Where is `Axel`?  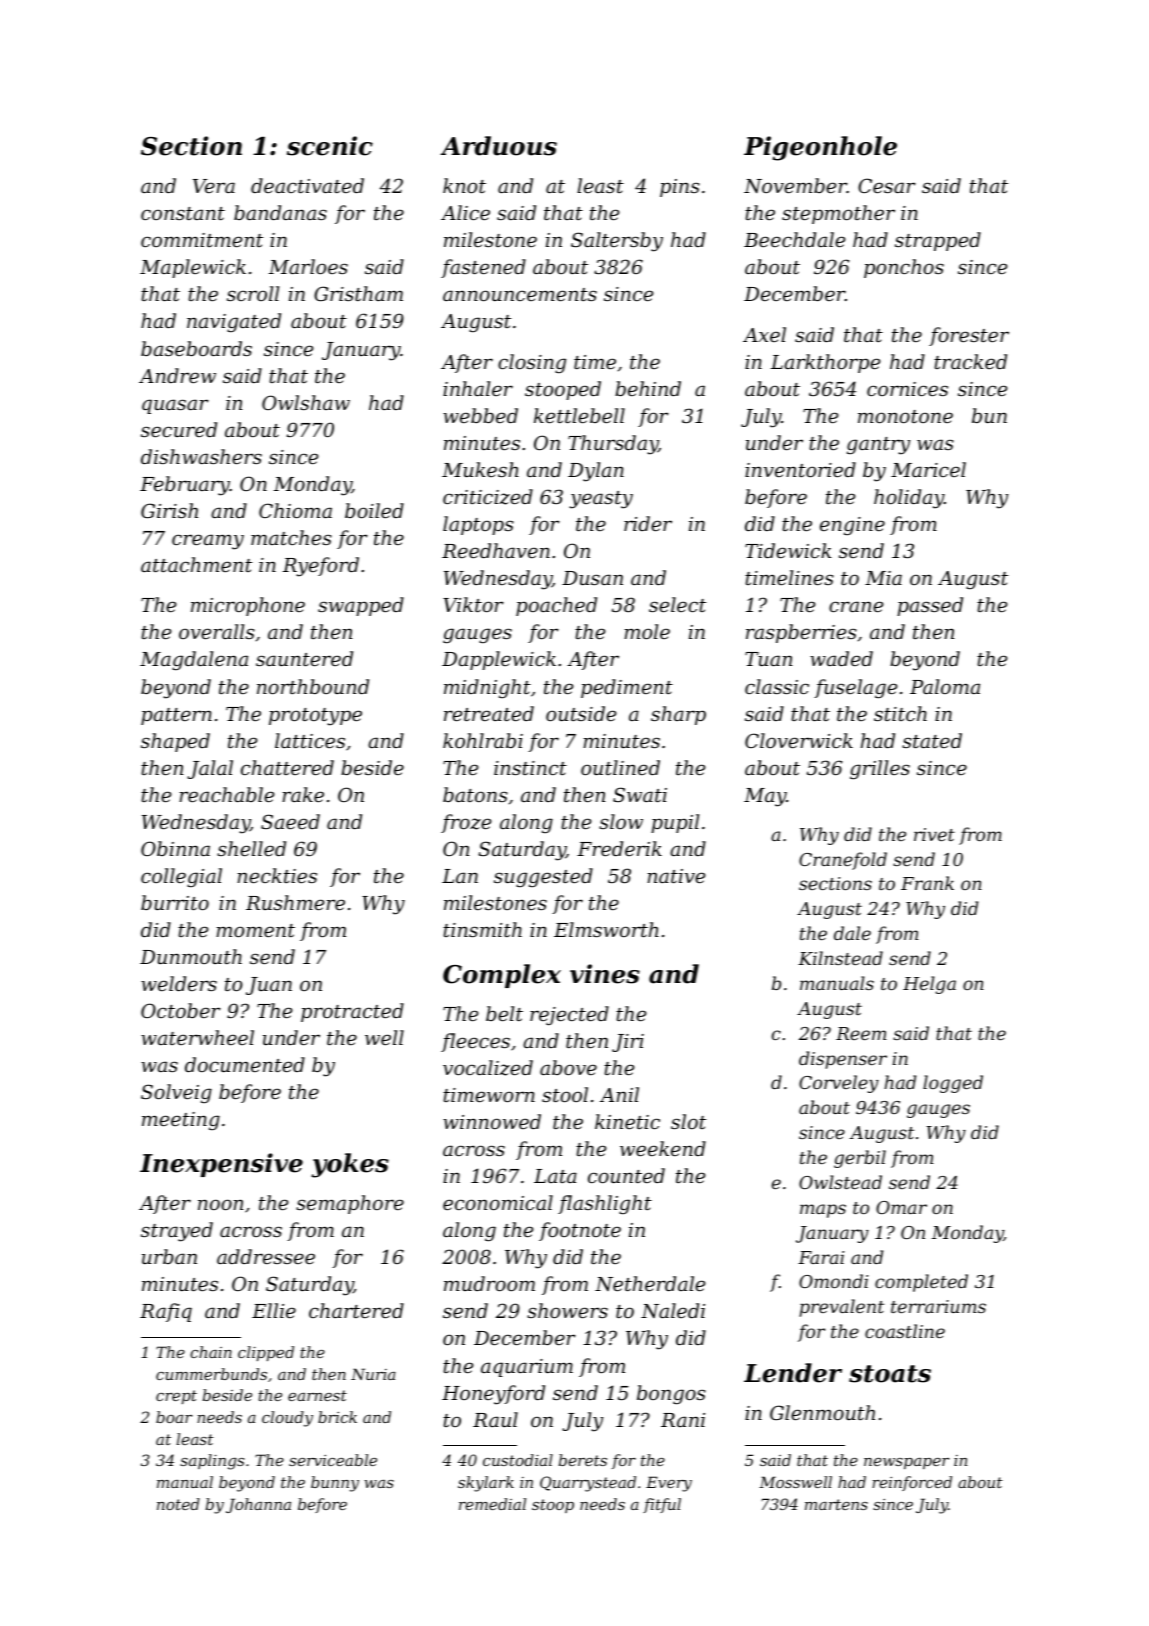 Axel is located at coordinates (764, 334).
